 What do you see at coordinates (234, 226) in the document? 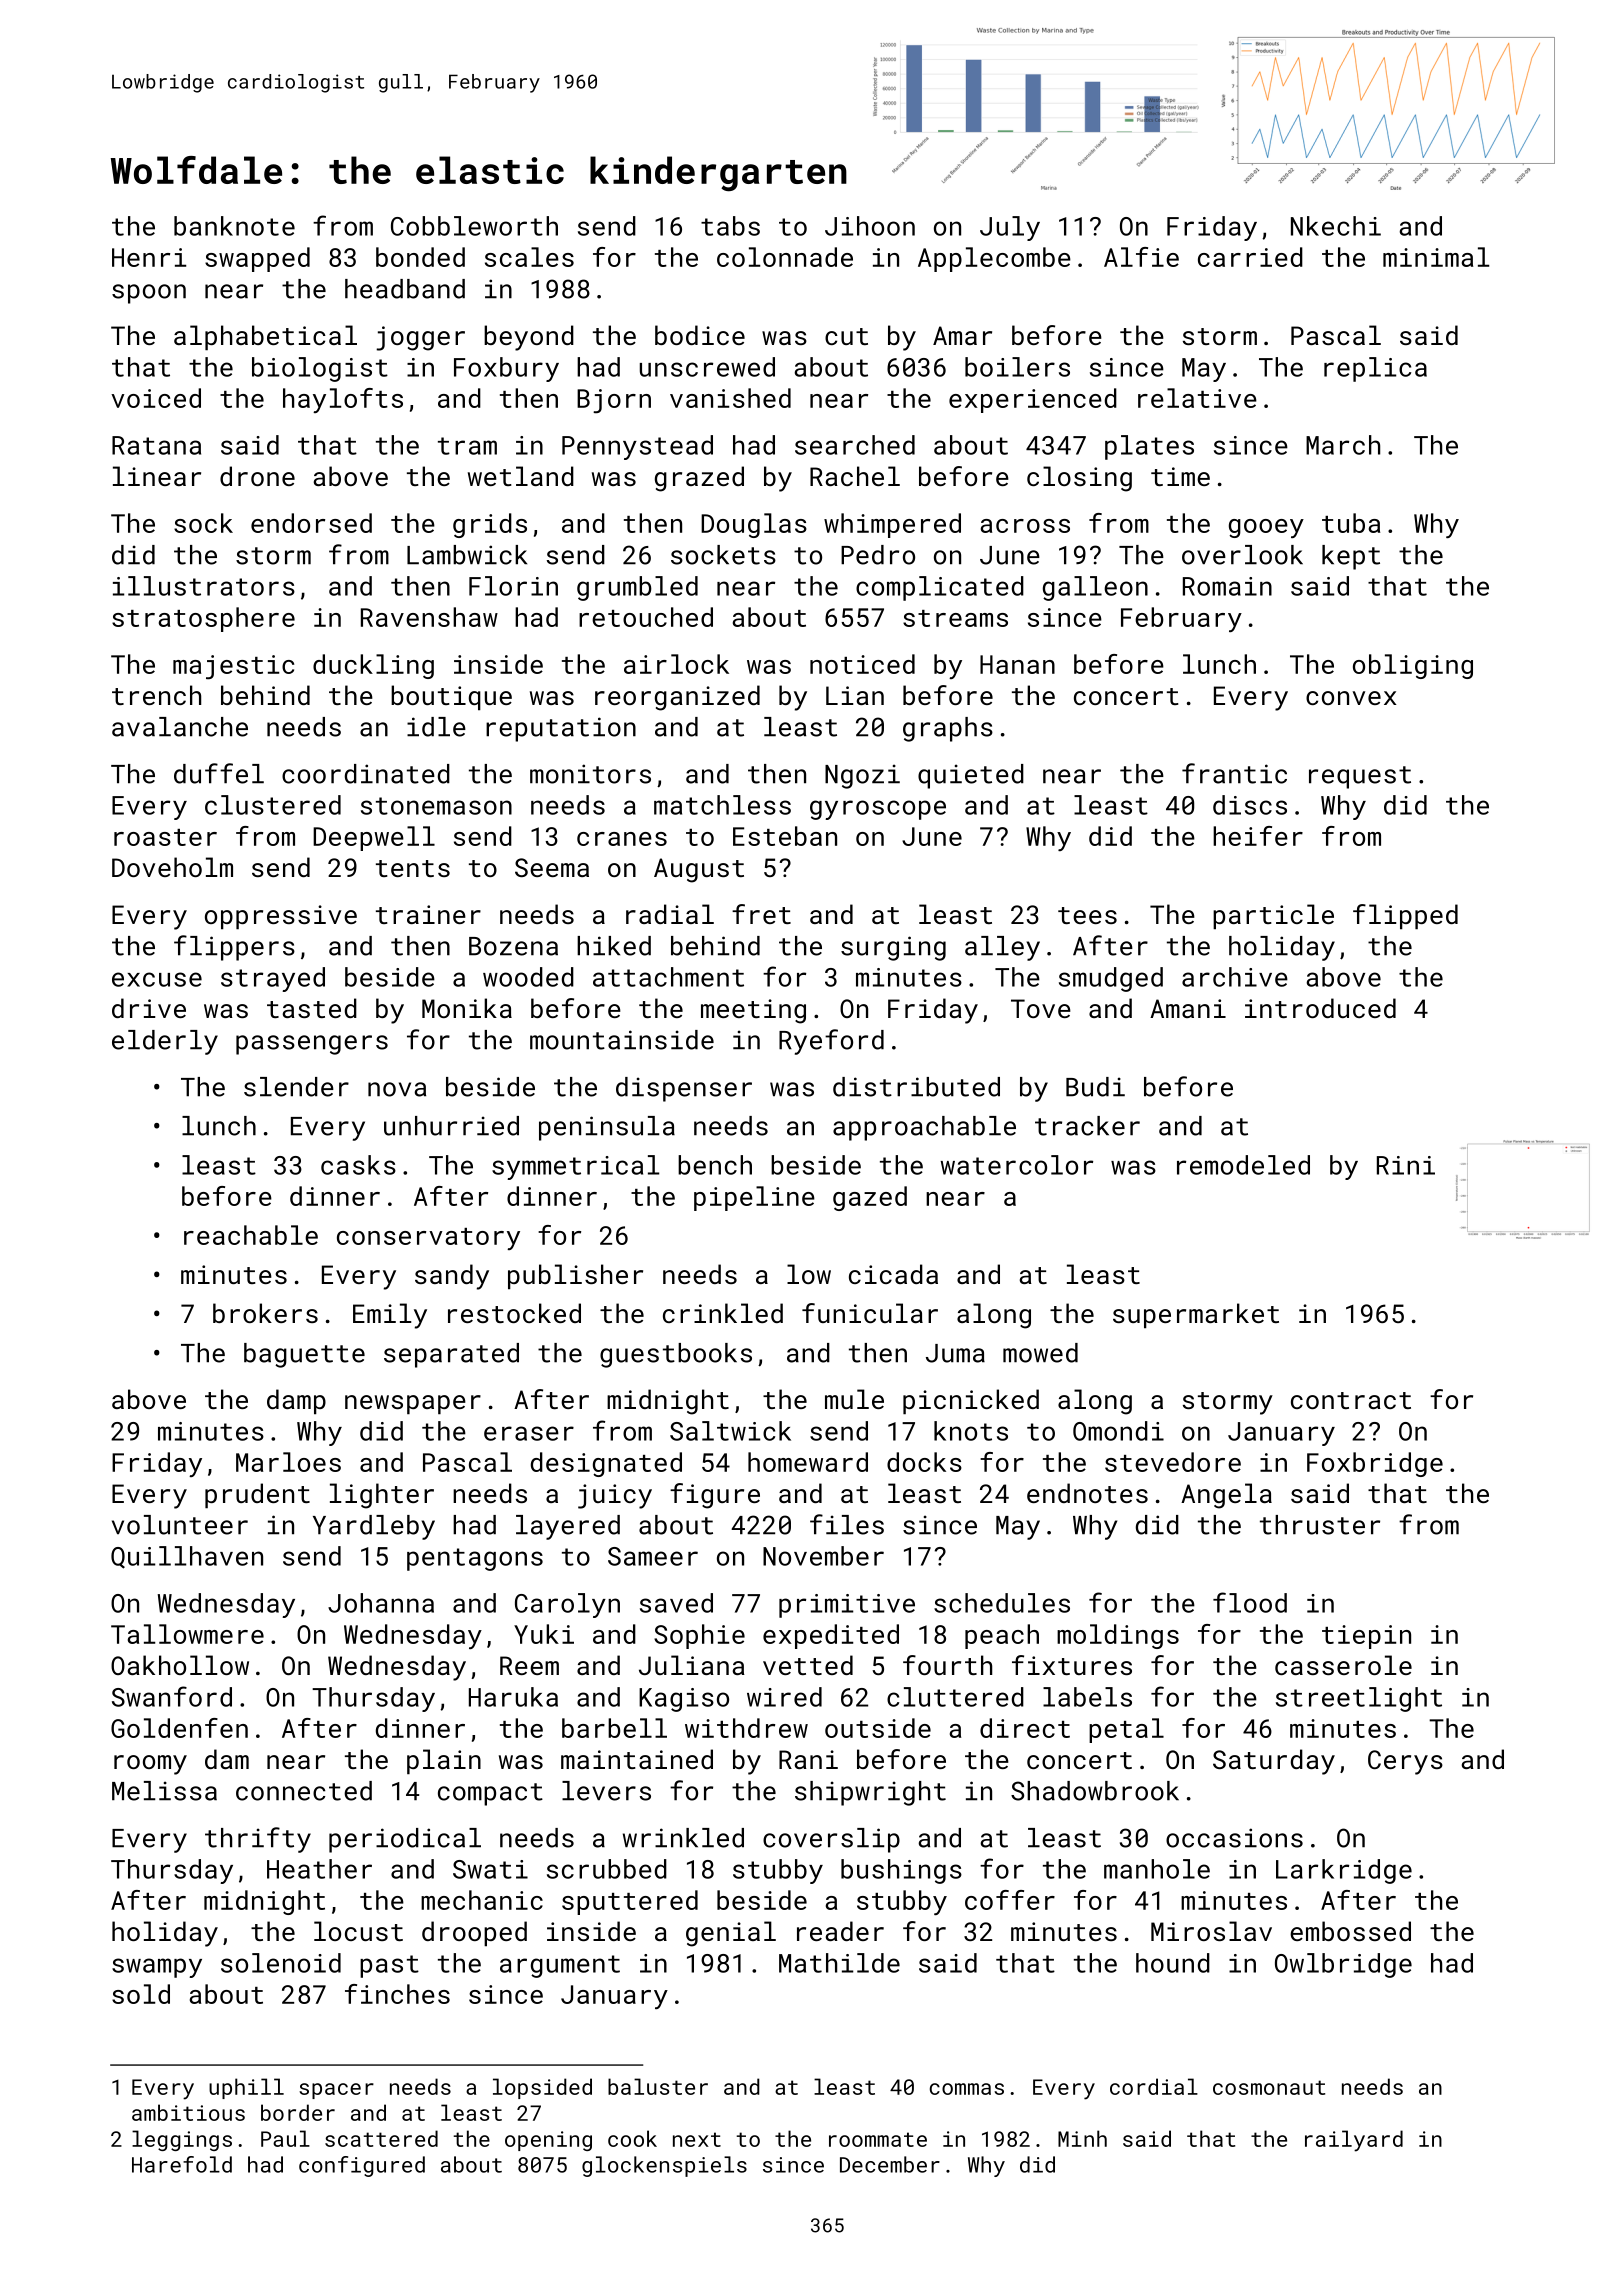
I see `banknote` at bounding box center [234, 226].
